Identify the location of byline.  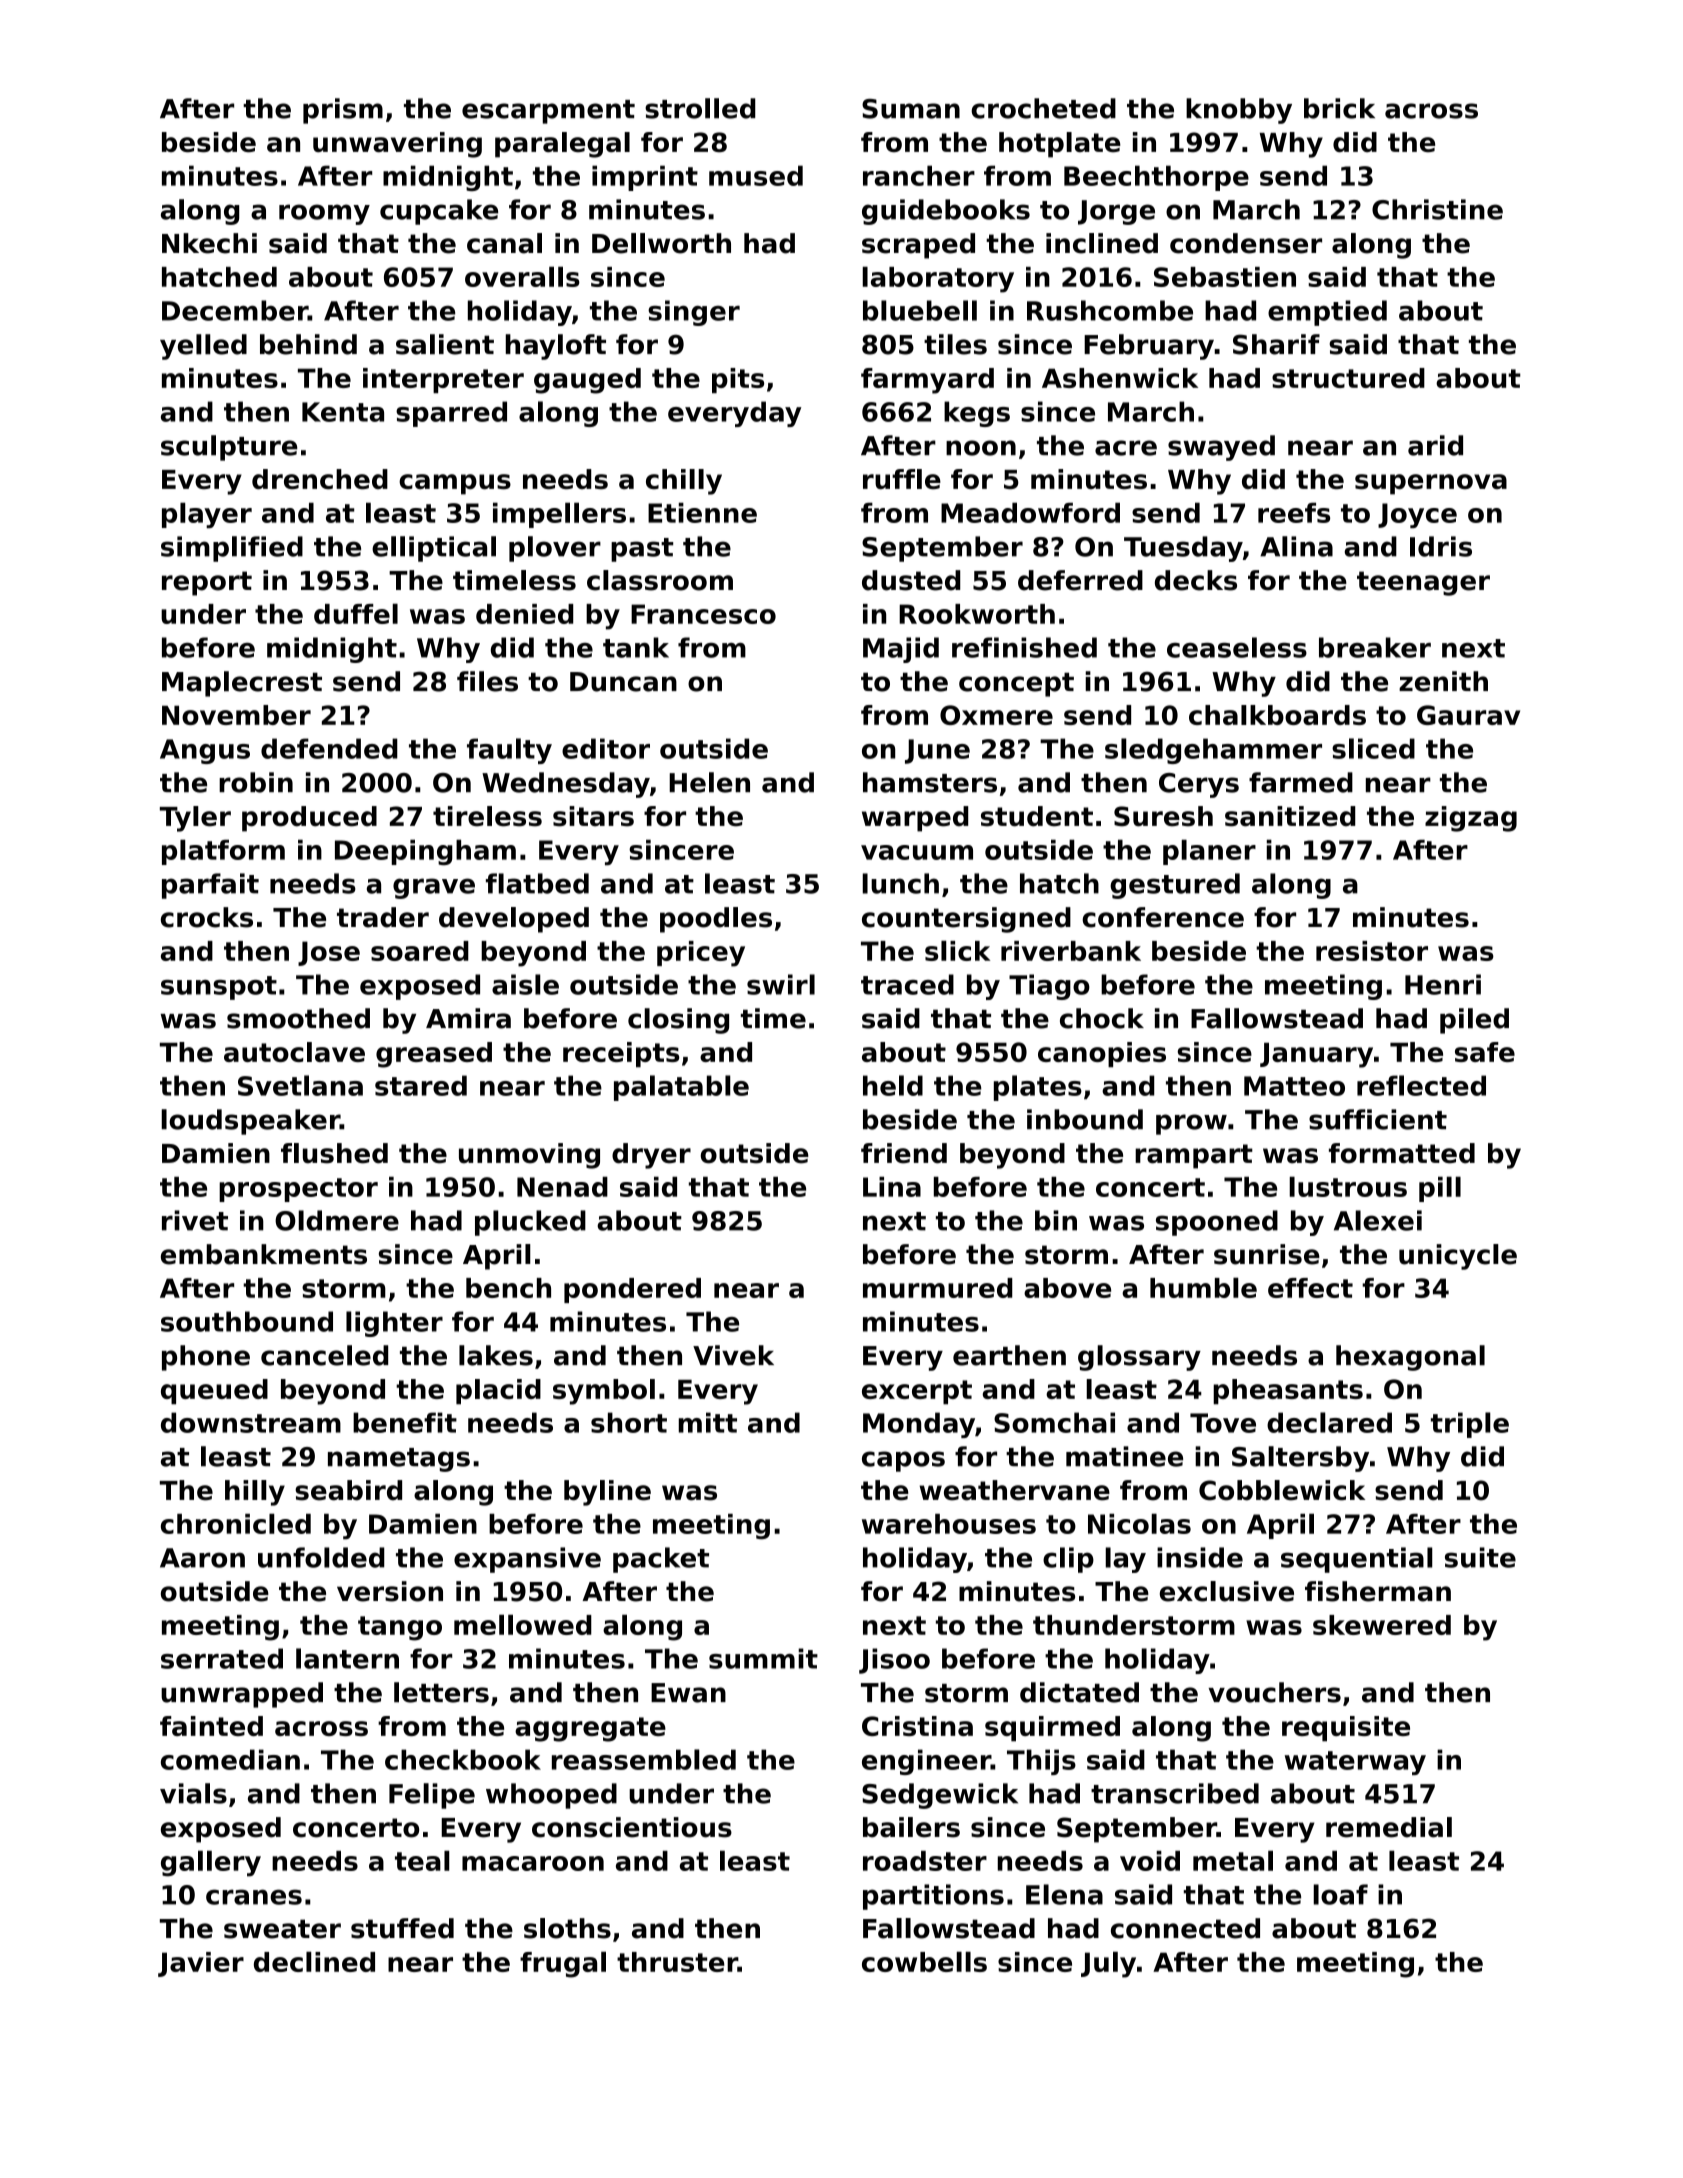
(607, 1493).
